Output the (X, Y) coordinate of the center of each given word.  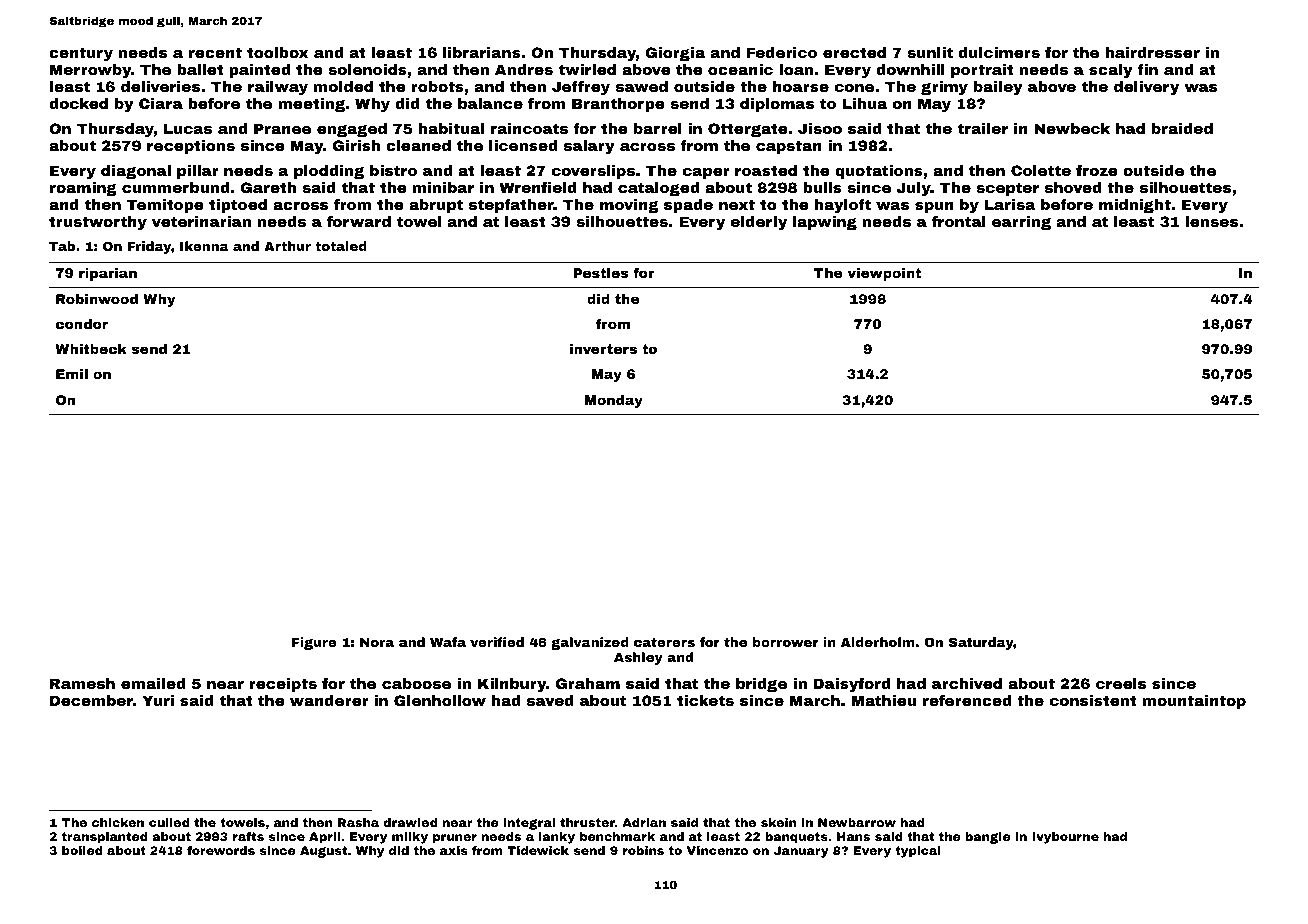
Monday (614, 401)
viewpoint (884, 274)
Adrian (644, 822)
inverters (603, 349)
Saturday (981, 643)
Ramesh (82, 683)
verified (497, 642)
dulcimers (999, 52)
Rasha (358, 822)
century (81, 54)
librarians (482, 52)
